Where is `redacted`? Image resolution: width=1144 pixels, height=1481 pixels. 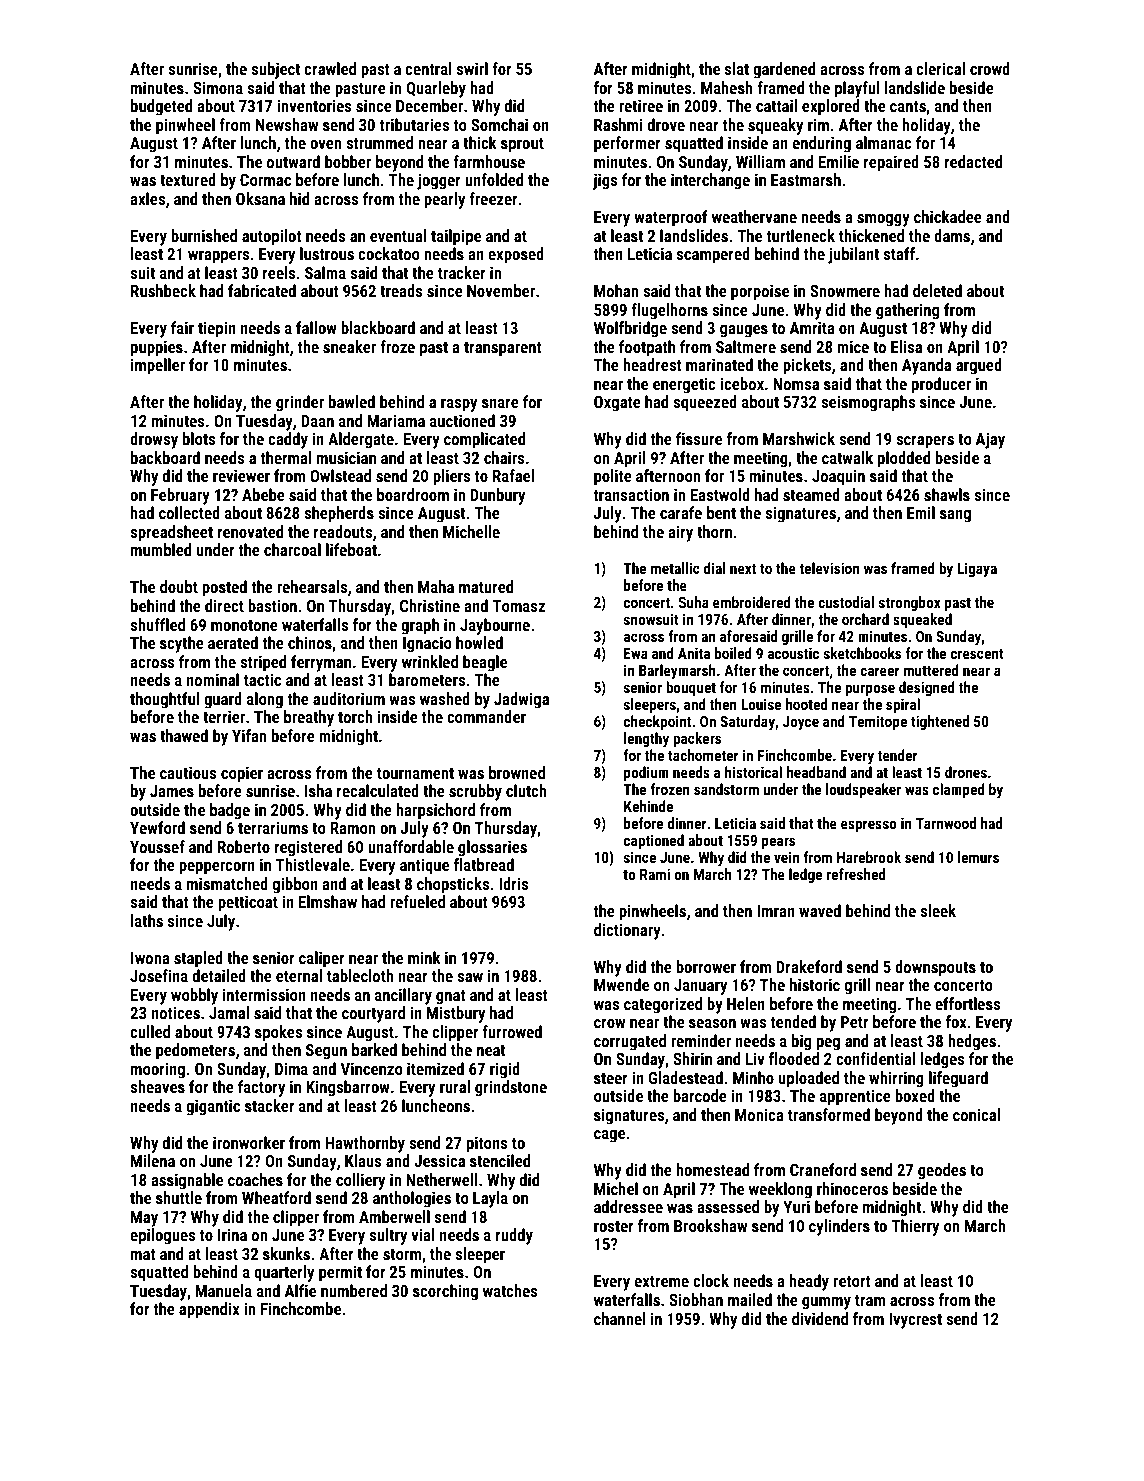
redacted is located at coordinates (973, 161).
